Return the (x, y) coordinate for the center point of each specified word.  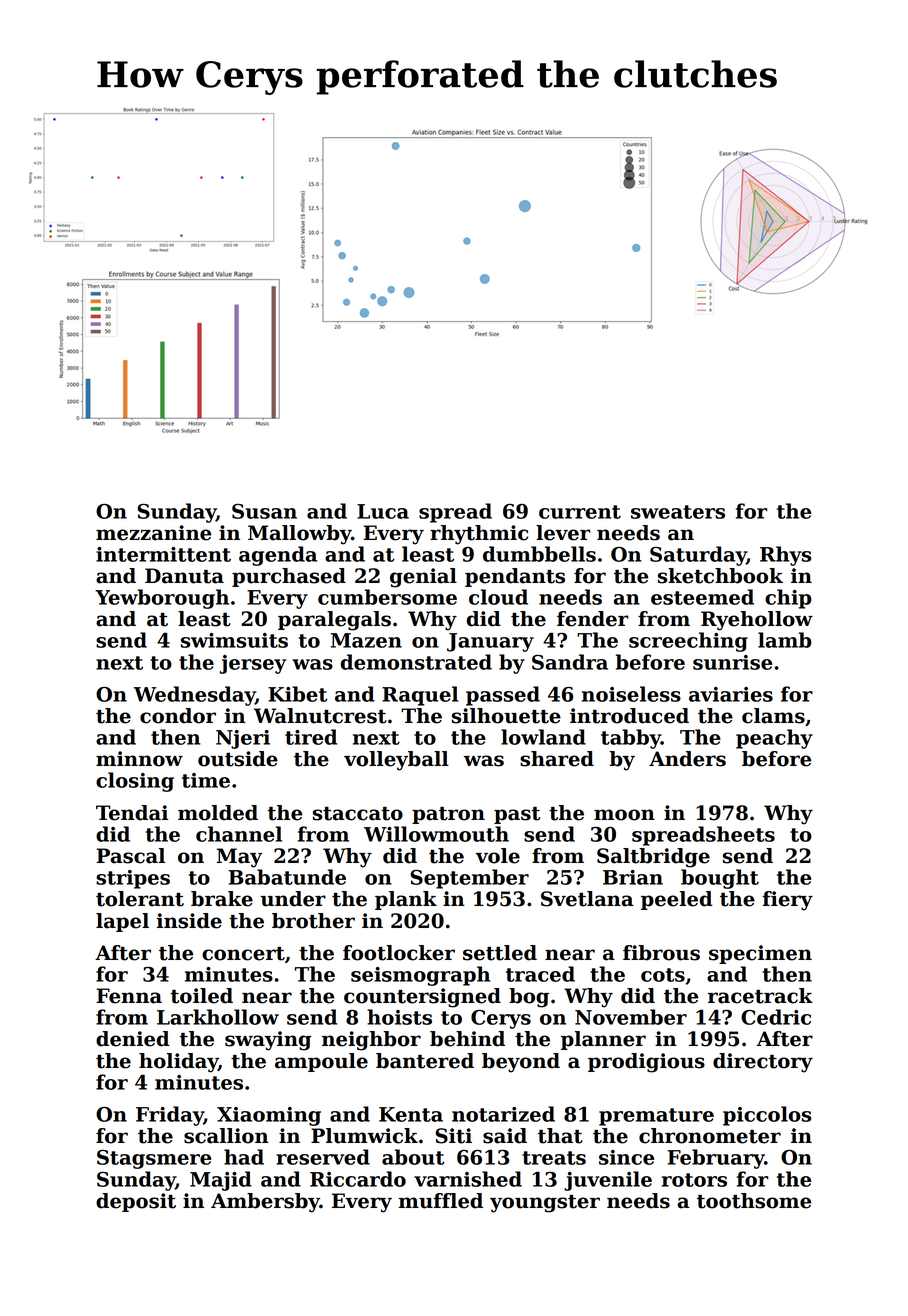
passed (503, 696)
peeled (677, 900)
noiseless (631, 694)
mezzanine (153, 533)
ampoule (321, 1062)
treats (554, 1158)
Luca (383, 511)
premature (656, 1117)
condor (178, 716)
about (413, 1157)
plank (406, 900)
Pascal (130, 856)
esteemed (702, 597)
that (560, 1136)
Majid (221, 1181)
